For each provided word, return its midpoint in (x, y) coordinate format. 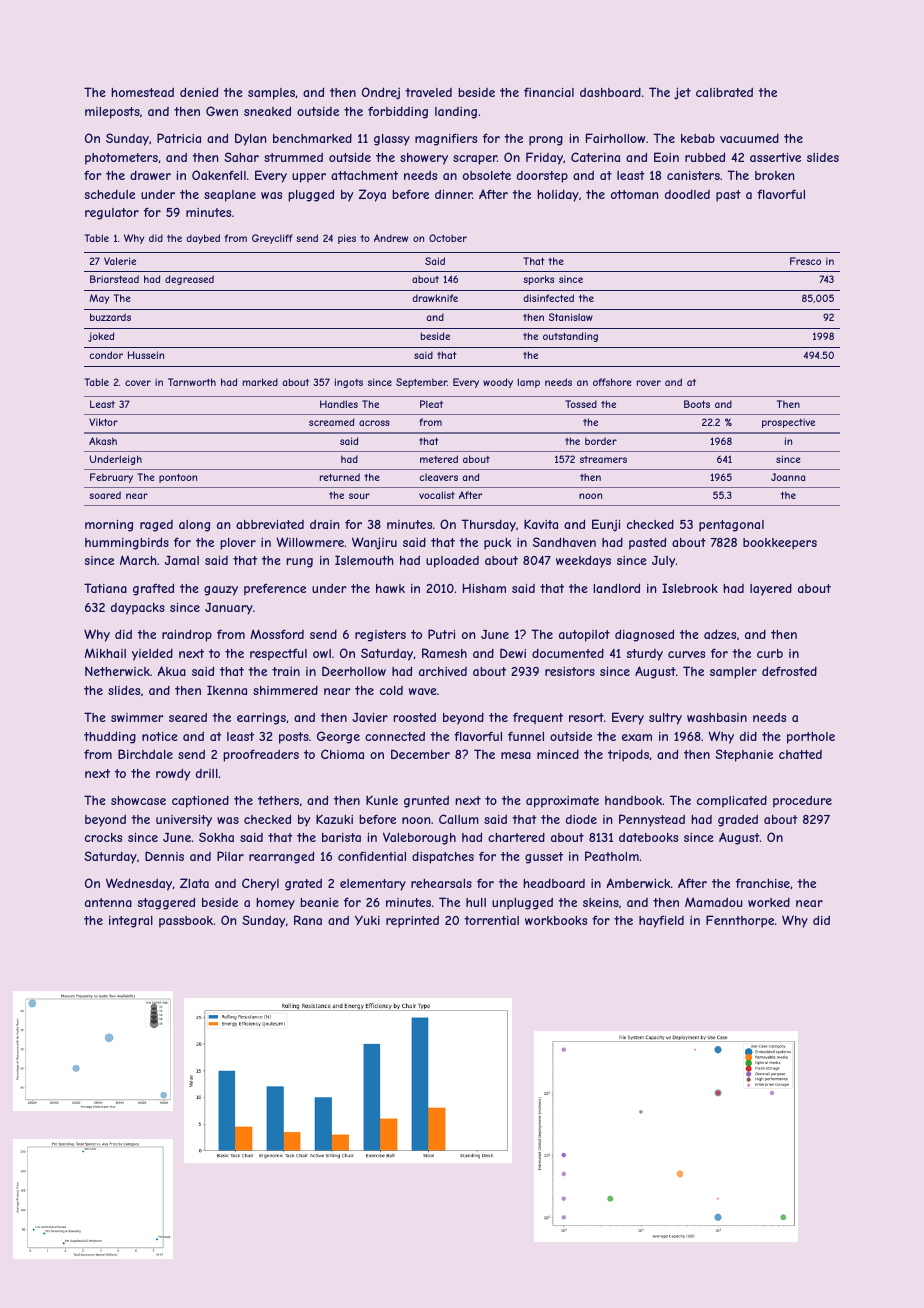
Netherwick (117, 671)
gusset (544, 858)
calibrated (724, 92)
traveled (428, 92)
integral (131, 922)
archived (443, 671)
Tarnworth (192, 382)
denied (199, 92)
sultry (665, 719)
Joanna (788, 477)
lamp (529, 383)
